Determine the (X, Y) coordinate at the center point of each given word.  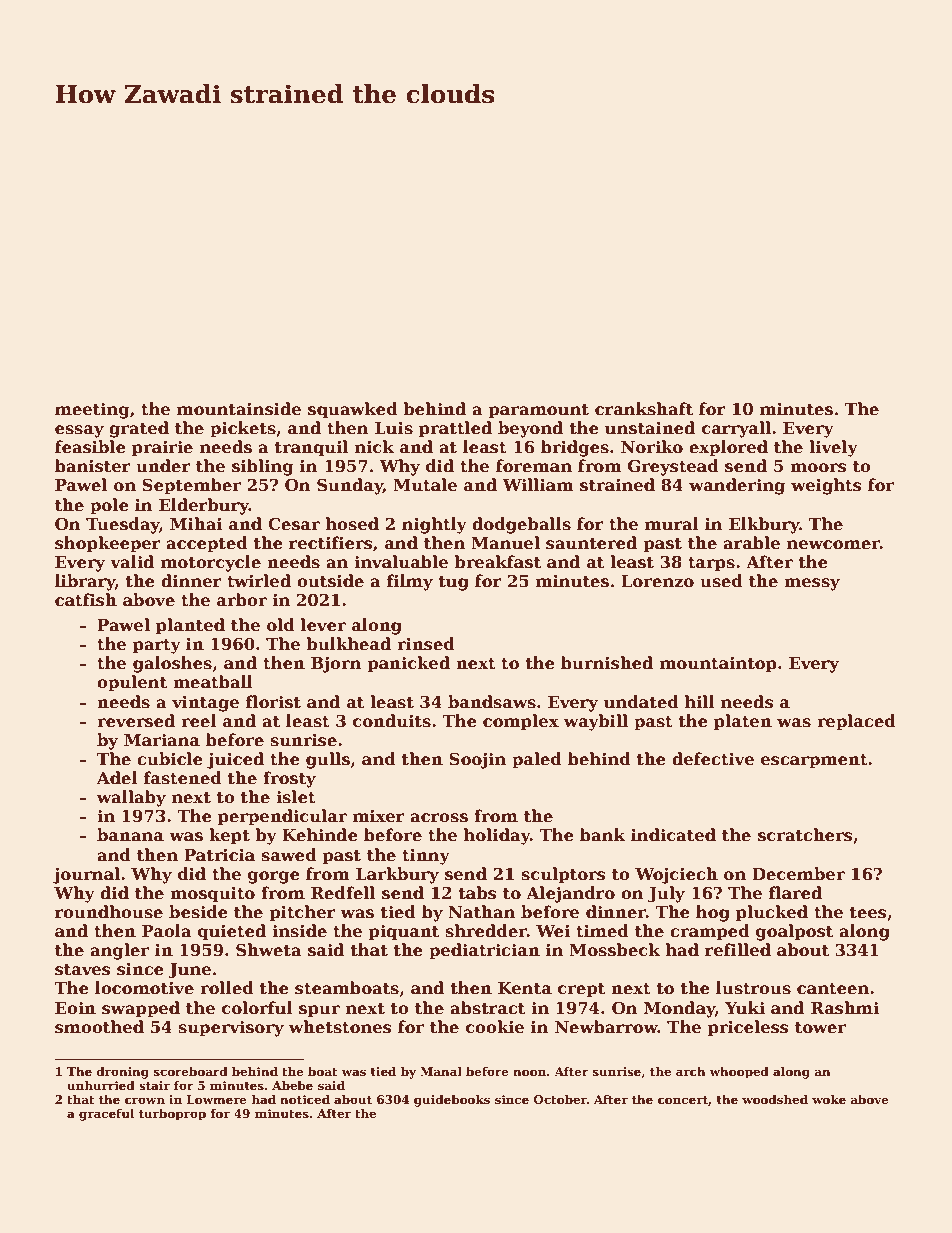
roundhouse (109, 912)
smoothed (99, 1027)
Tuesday (123, 525)
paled (537, 760)
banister (93, 466)
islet (296, 797)
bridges (575, 448)
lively (833, 448)
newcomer (833, 545)
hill (700, 701)
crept (581, 990)
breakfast (497, 562)
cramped (710, 932)
